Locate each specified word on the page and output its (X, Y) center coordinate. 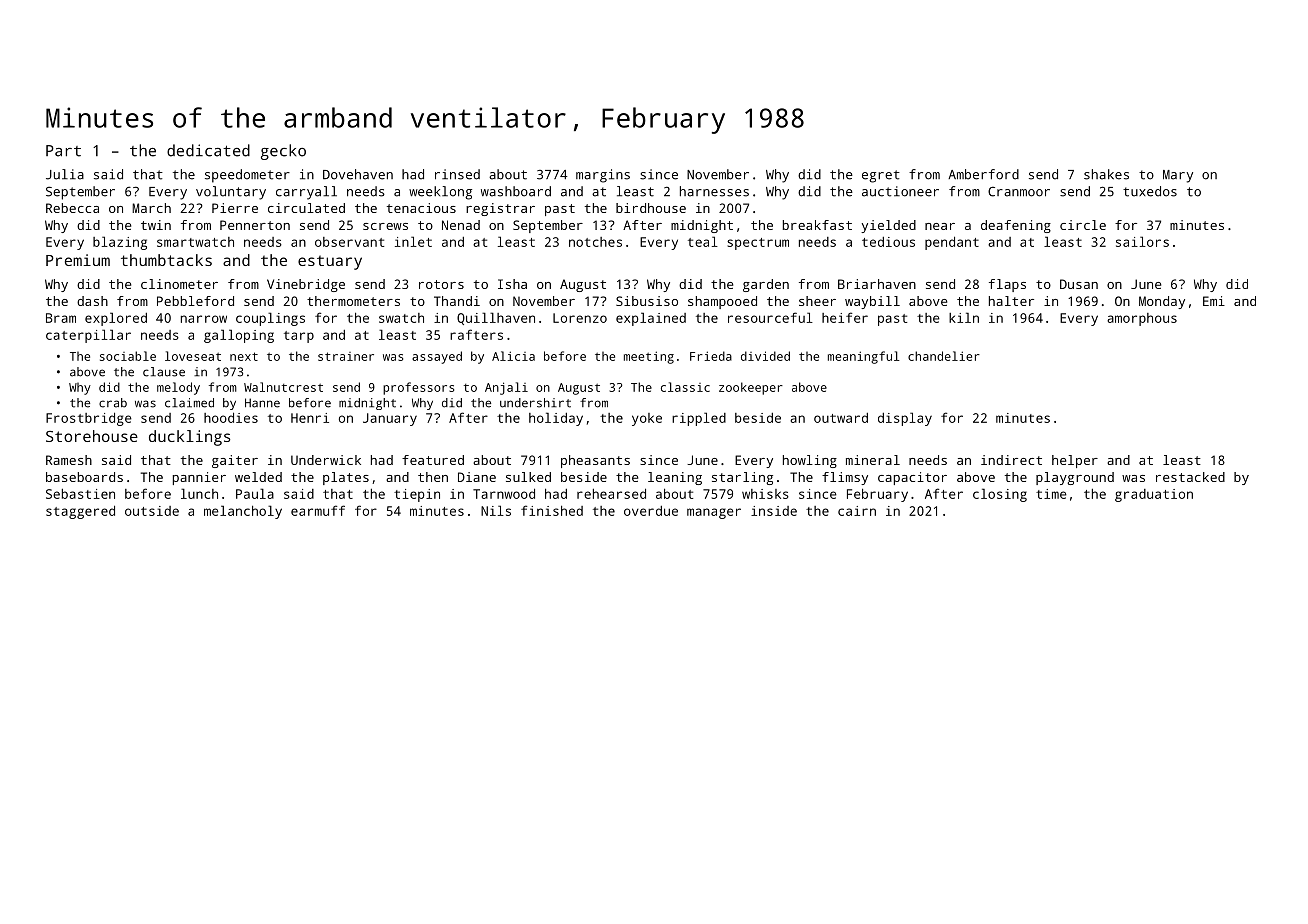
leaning (675, 478)
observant (349, 242)
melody (178, 388)
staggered (80, 512)
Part (63, 151)
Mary (1178, 176)
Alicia (513, 356)
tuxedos (1150, 191)
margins (603, 176)
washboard (516, 191)
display (905, 419)
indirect (1011, 460)
